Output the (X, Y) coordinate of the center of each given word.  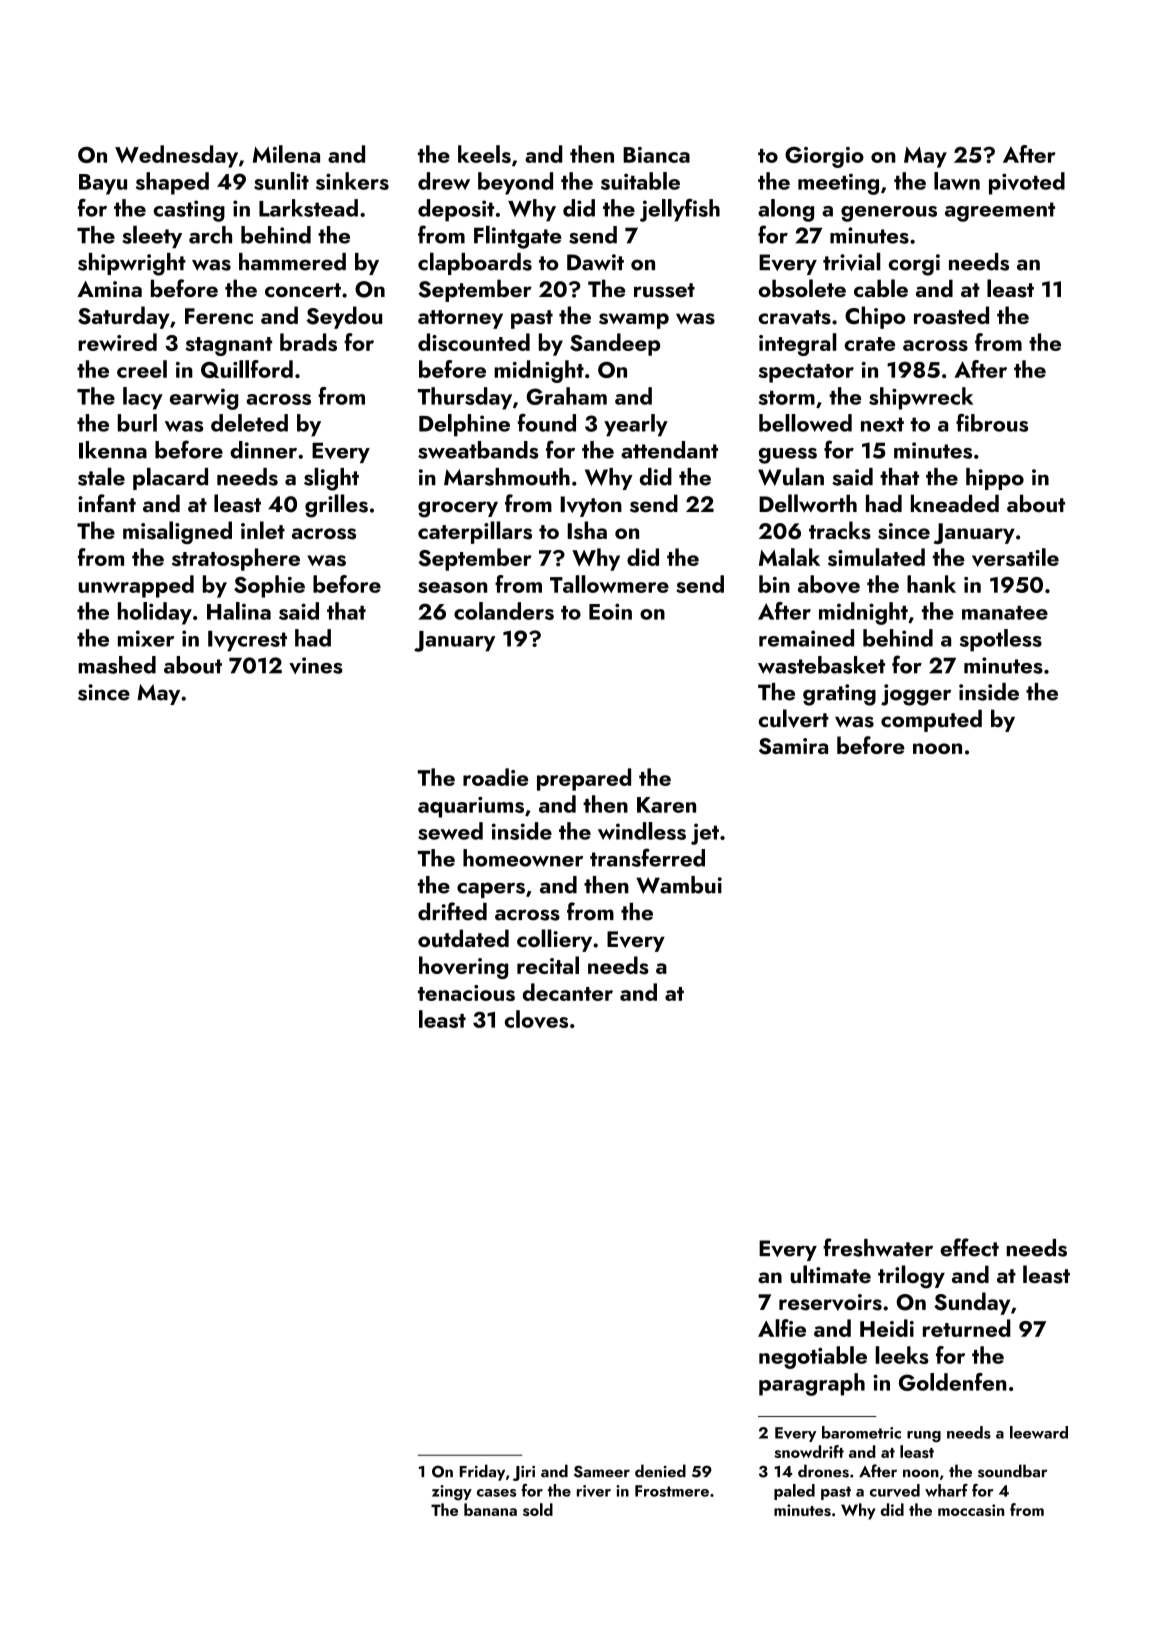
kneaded (955, 503)
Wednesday (176, 156)
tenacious (466, 993)
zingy (452, 1493)
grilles (336, 506)
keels (484, 154)
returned (967, 1328)
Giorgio (824, 157)
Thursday (465, 398)
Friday (482, 1472)
